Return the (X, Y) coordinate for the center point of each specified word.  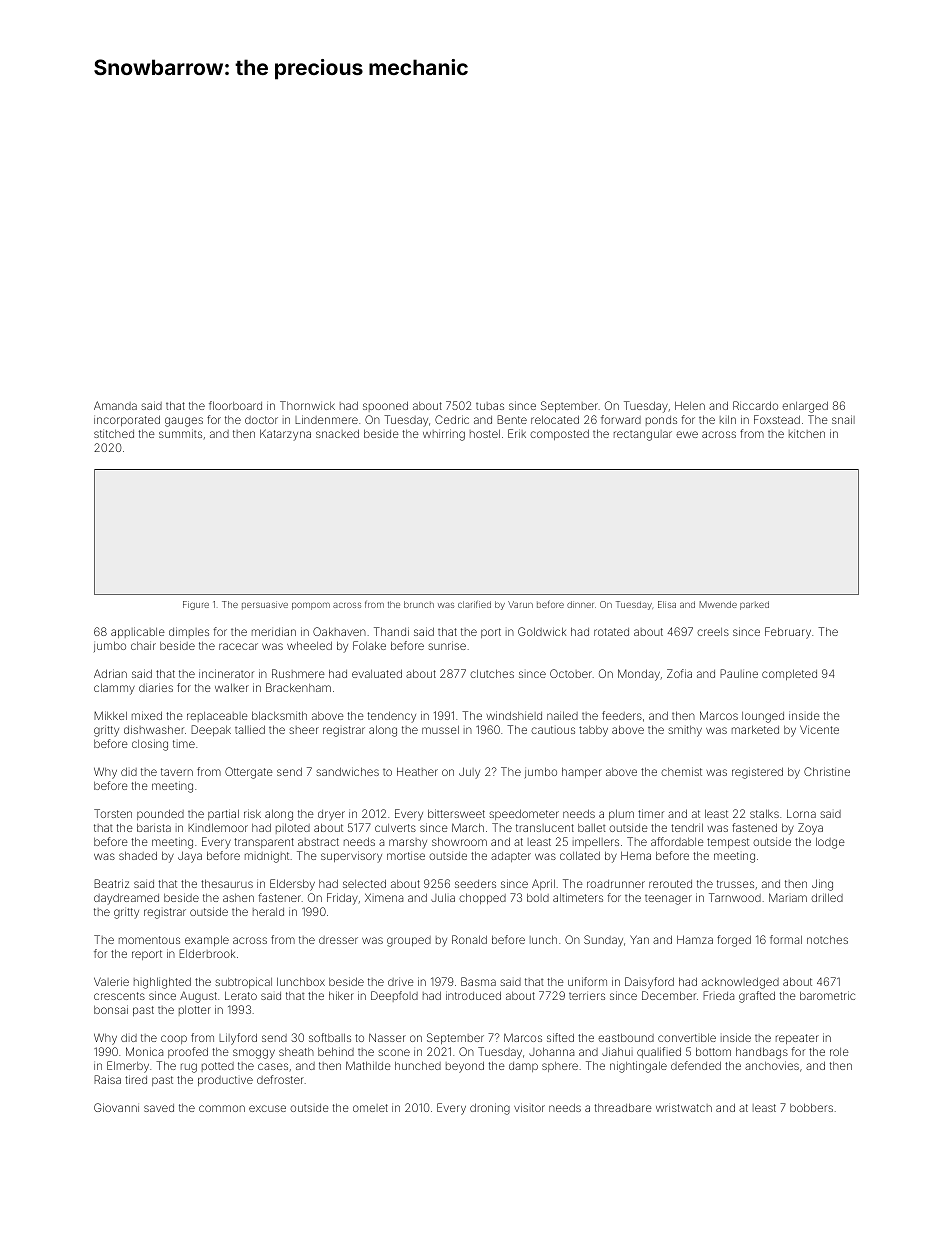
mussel (440, 729)
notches (827, 939)
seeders (475, 884)
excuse (267, 1108)
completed (789, 674)
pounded (160, 814)
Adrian (110, 673)
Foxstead (777, 419)
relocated (555, 419)
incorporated (127, 420)
